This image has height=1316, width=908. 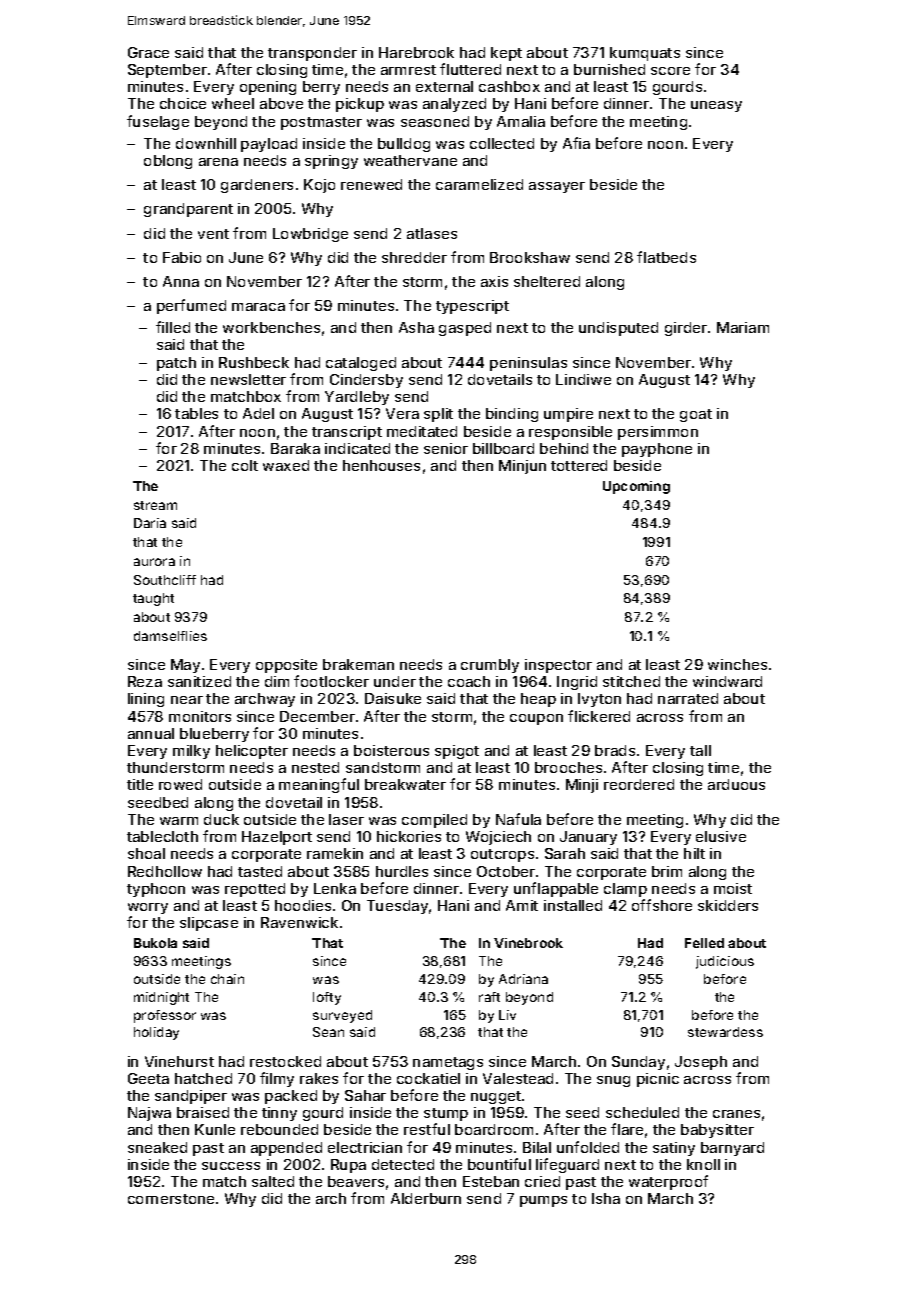 What do you see at coordinates (465, 329) in the image?
I see `gasped` at bounding box center [465, 329].
